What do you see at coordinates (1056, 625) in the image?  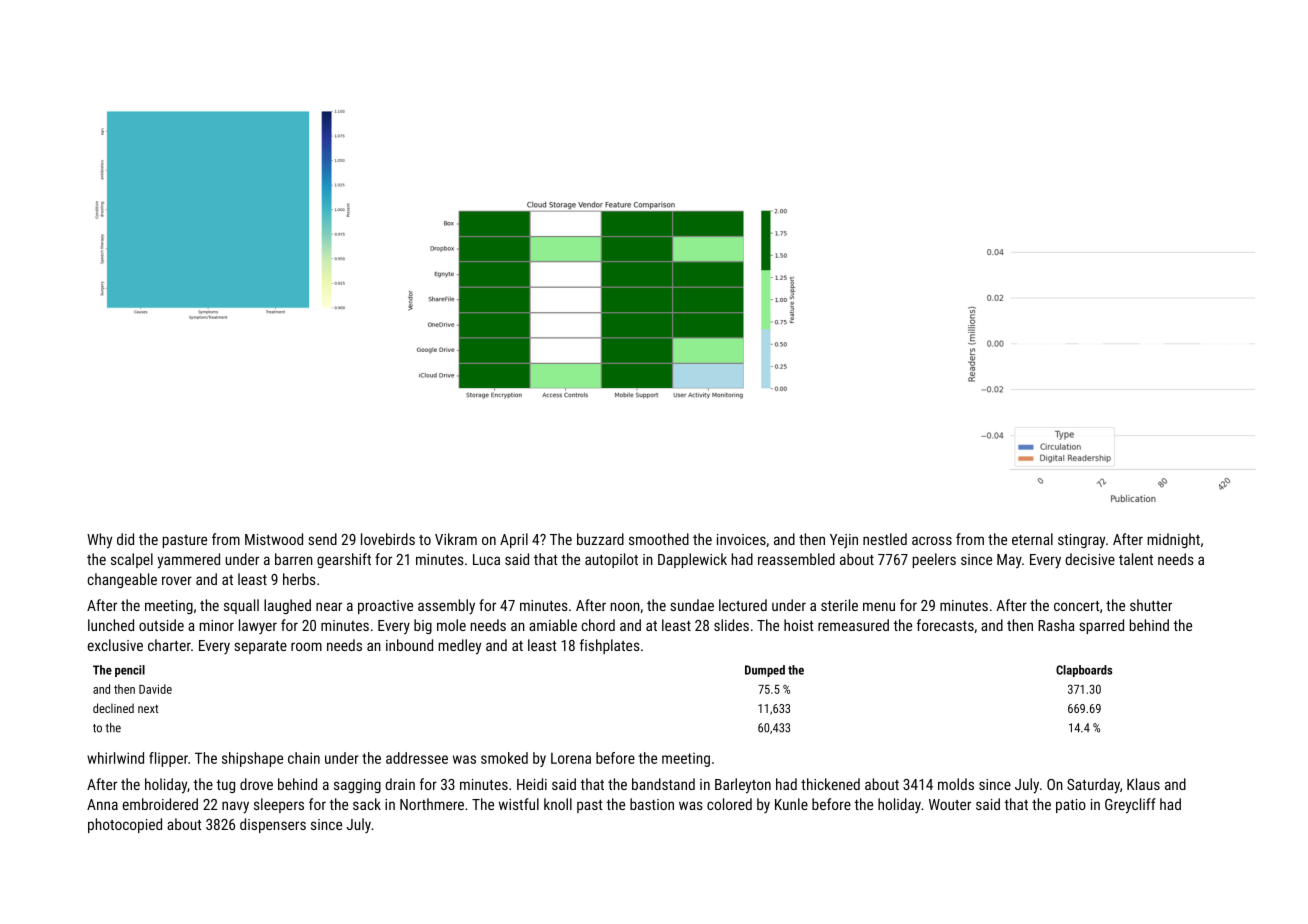 I see `Rasha` at bounding box center [1056, 625].
